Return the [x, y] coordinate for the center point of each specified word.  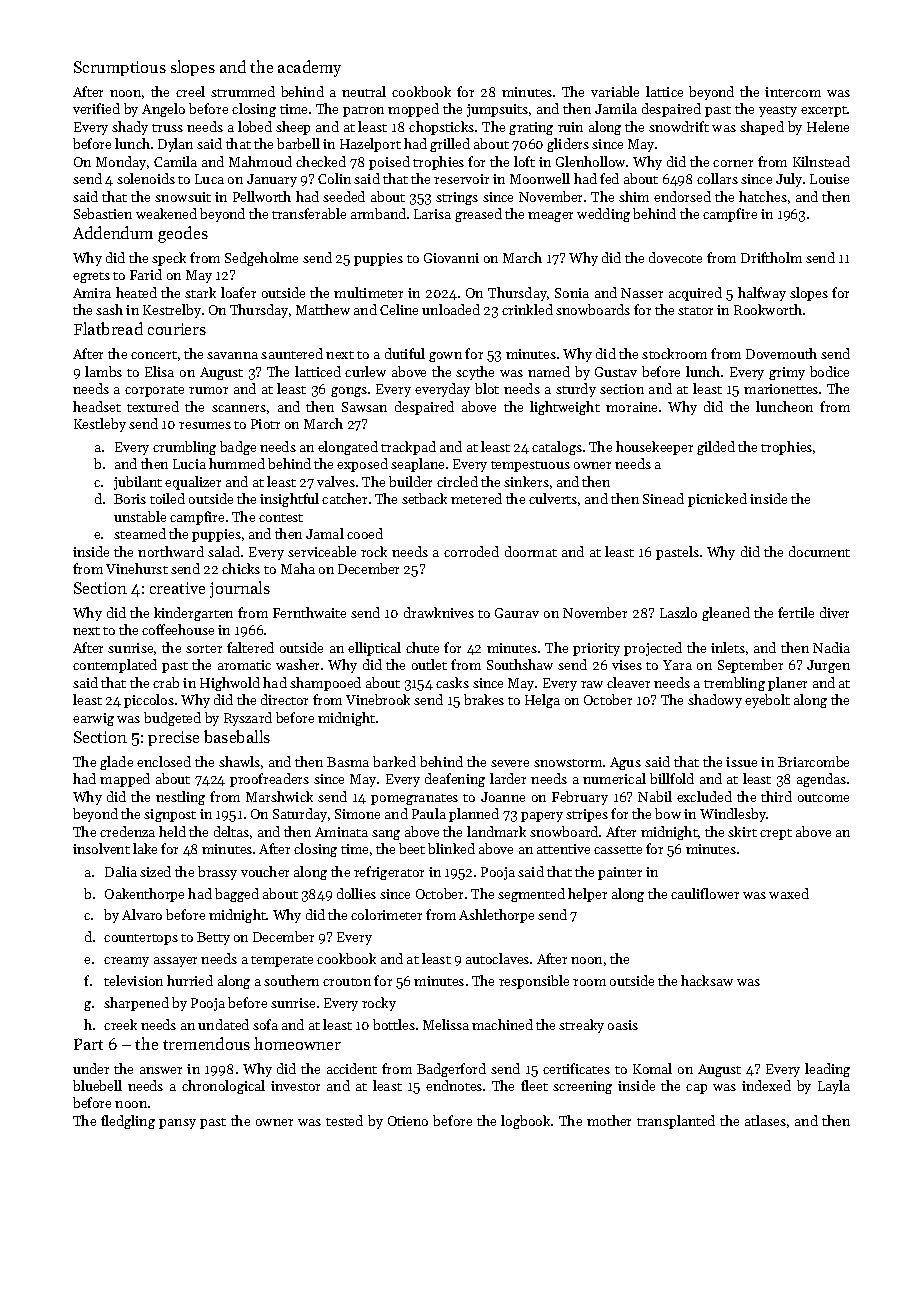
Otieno [408, 1121]
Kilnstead [821, 161]
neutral [364, 91]
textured [153, 406]
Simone [357, 814]
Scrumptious [120, 68]
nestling [180, 798]
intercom [793, 92]
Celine [399, 309]
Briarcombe [813, 761]
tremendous [206, 1043]
